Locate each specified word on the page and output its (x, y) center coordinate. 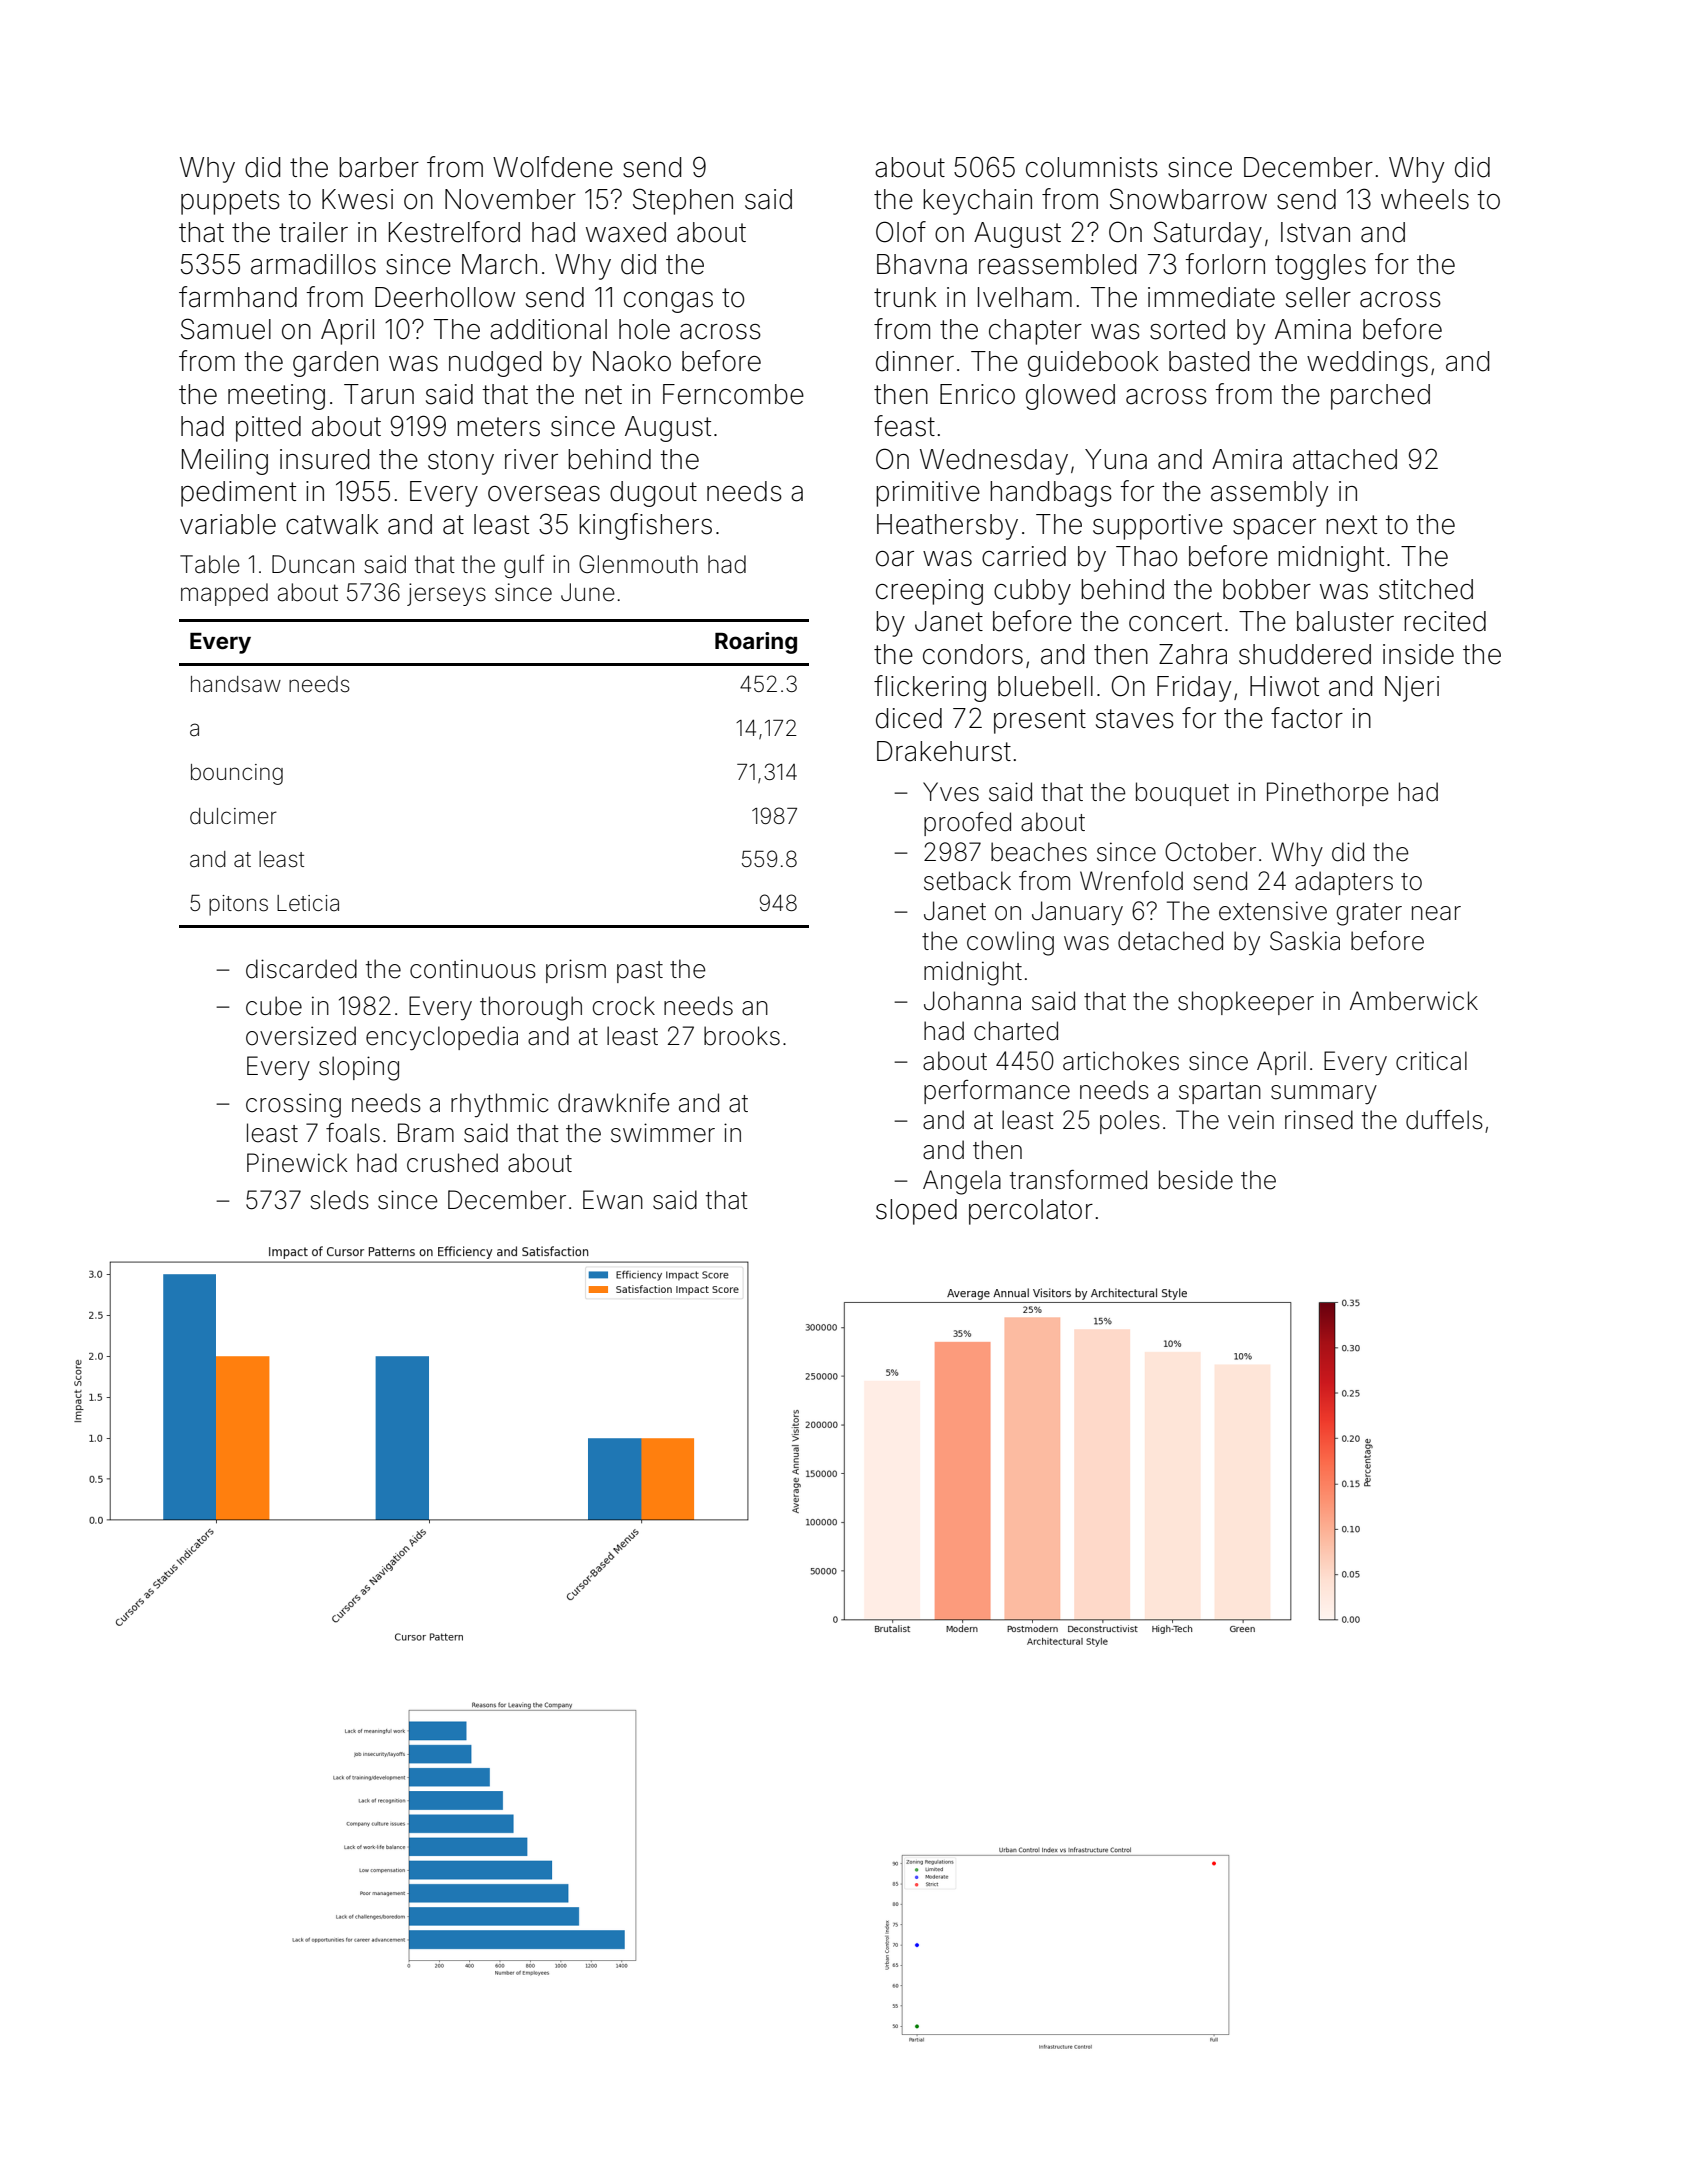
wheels (1425, 199)
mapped (224, 594)
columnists (1092, 167)
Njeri (1412, 689)
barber (379, 167)
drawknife (613, 1103)
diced (909, 718)
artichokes (1121, 1061)
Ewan (613, 1200)
